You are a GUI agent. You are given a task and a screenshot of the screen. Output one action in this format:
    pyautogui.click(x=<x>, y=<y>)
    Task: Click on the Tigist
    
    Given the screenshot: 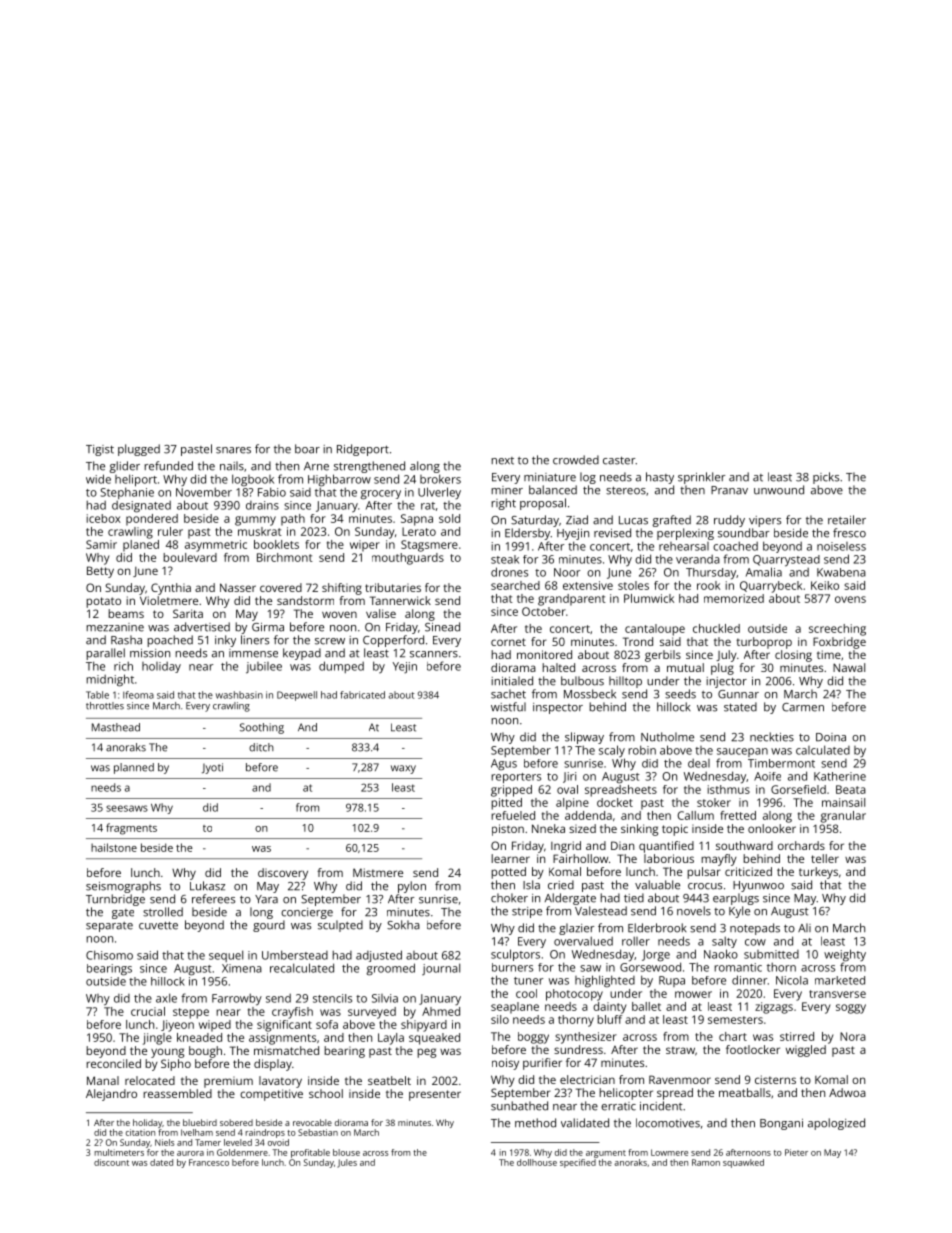 What is the action you would take?
    pyautogui.click(x=100, y=450)
